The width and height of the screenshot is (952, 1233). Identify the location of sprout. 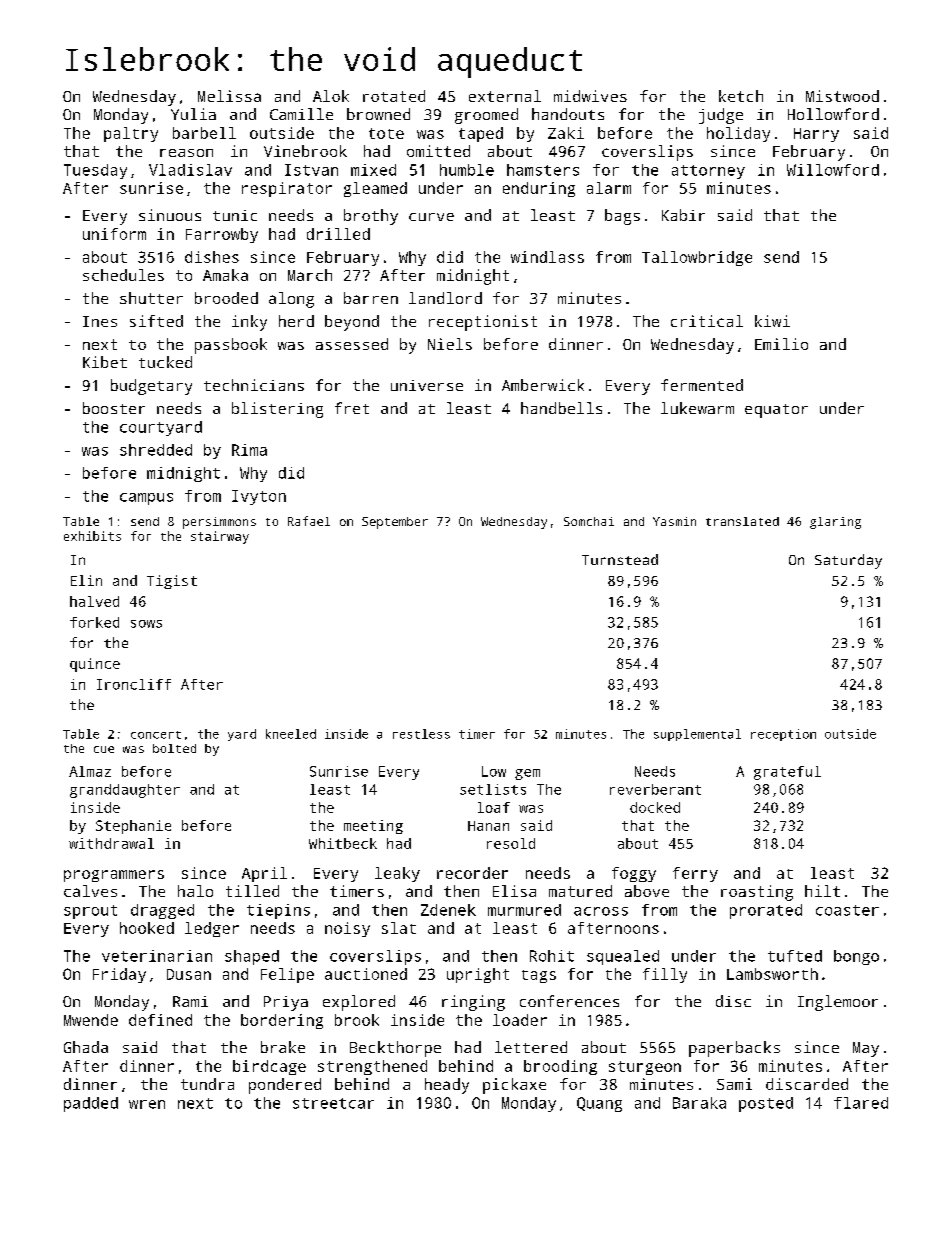
(90, 912).
